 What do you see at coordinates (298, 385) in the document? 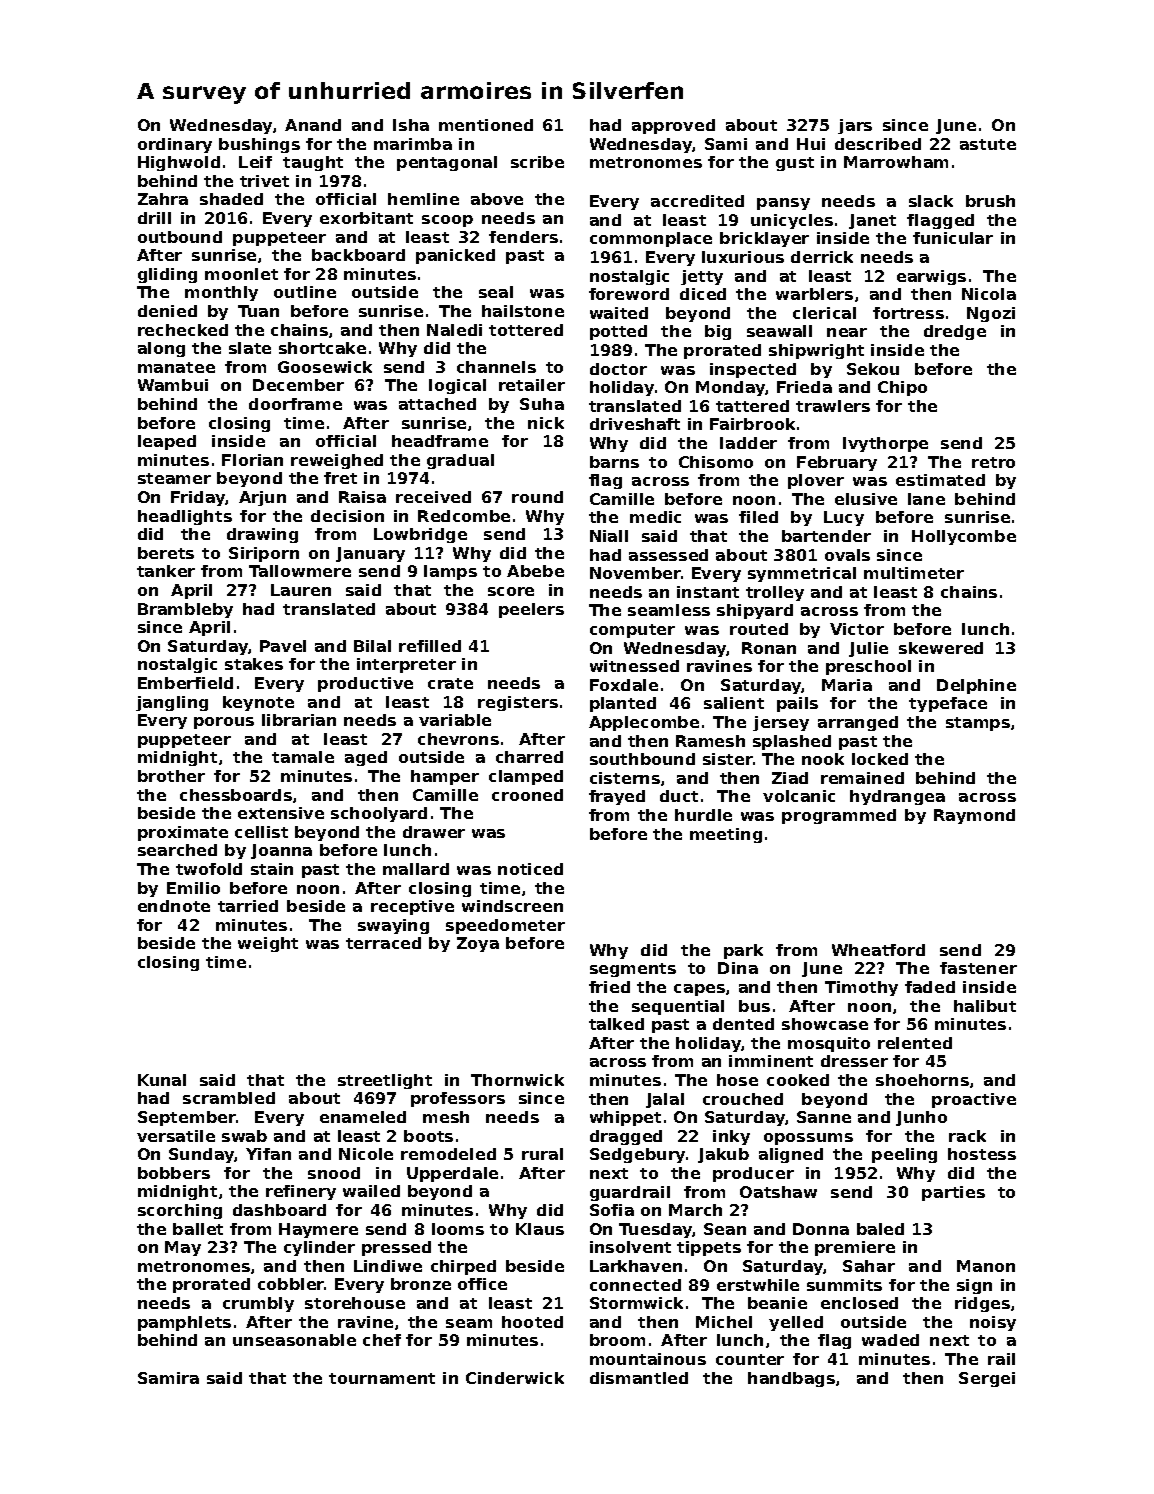
I see `December` at bounding box center [298, 385].
